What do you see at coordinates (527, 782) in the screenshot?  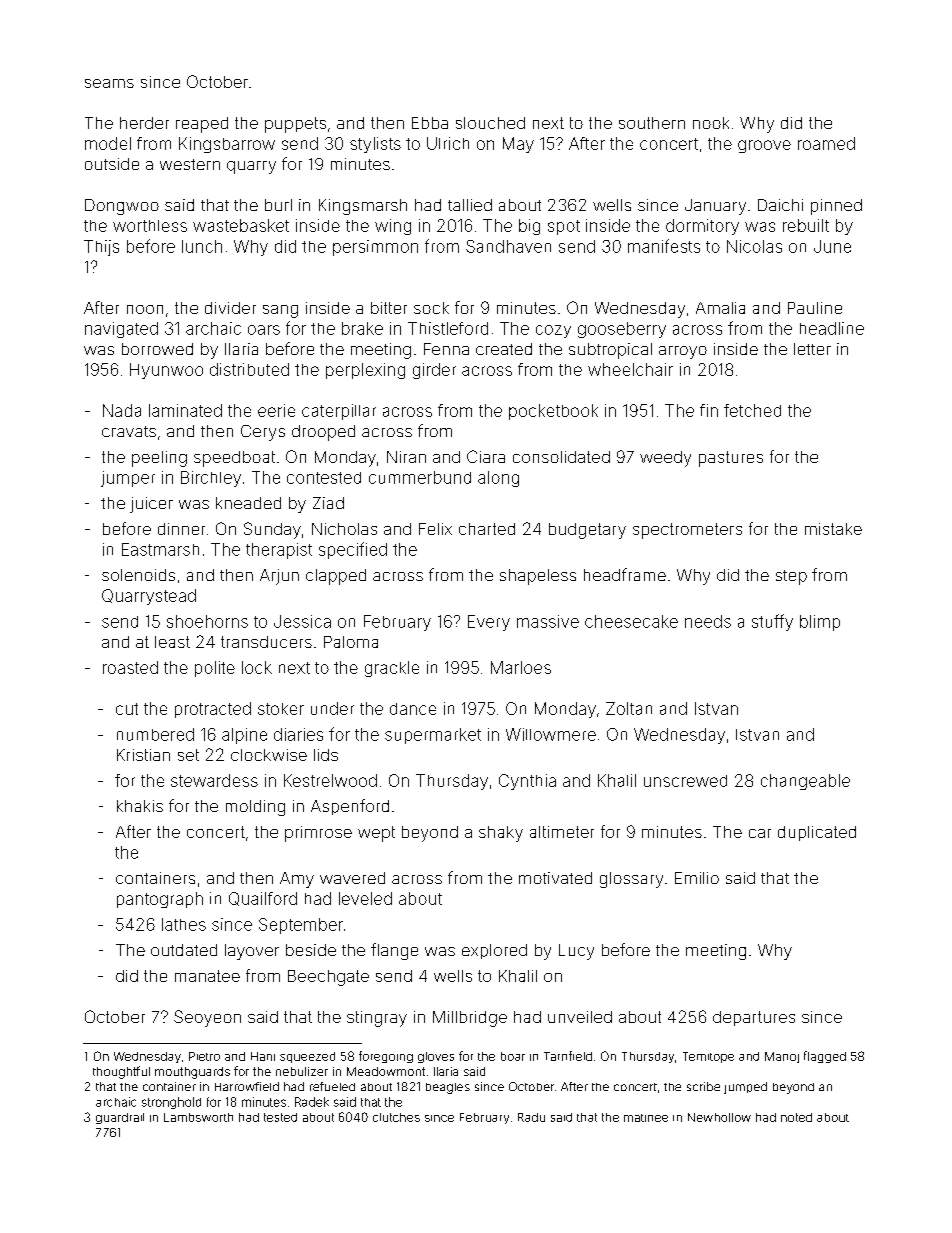 I see `Cynthia` at bounding box center [527, 782].
